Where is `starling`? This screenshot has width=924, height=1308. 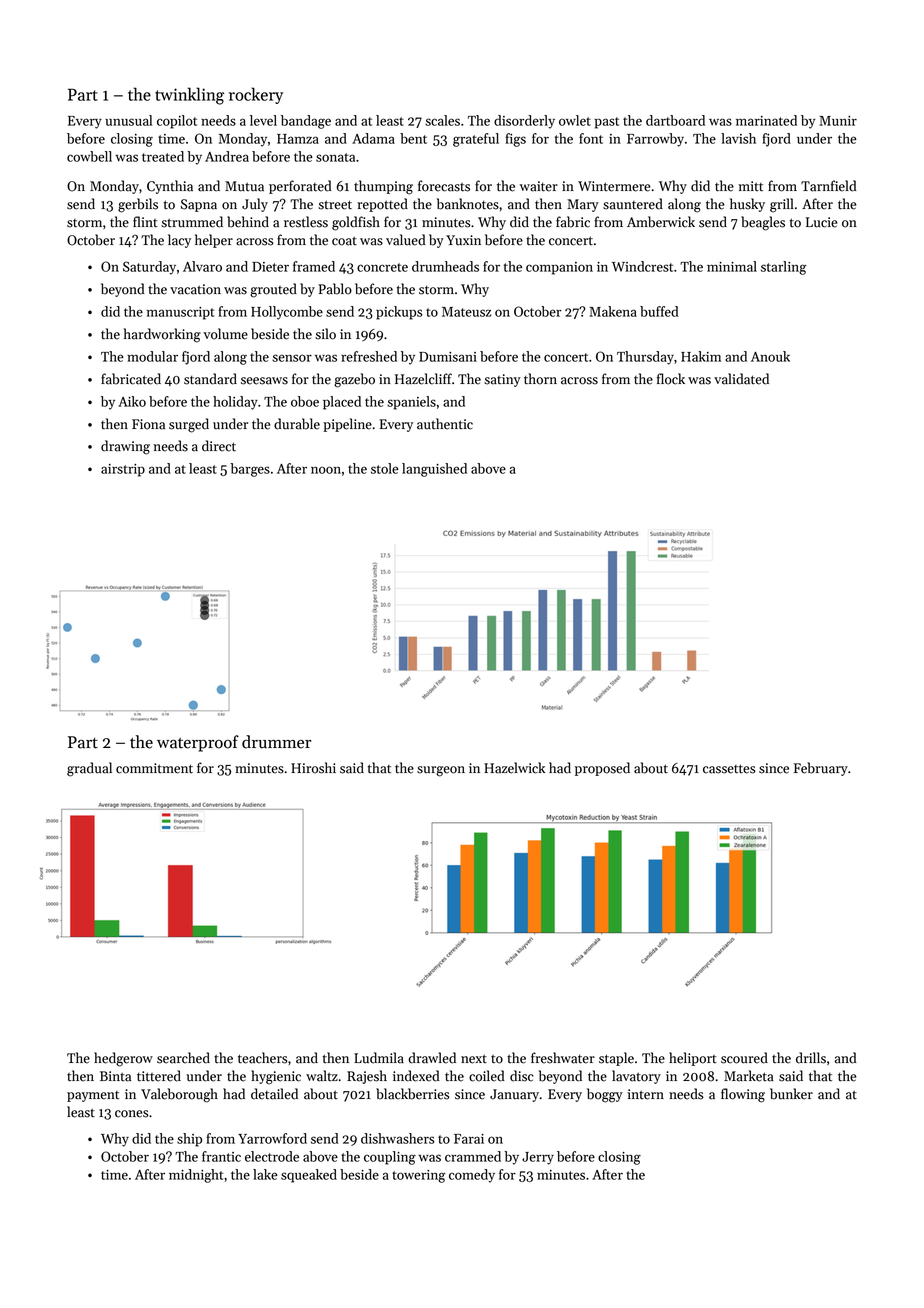 starling is located at coordinates (784, 268).
